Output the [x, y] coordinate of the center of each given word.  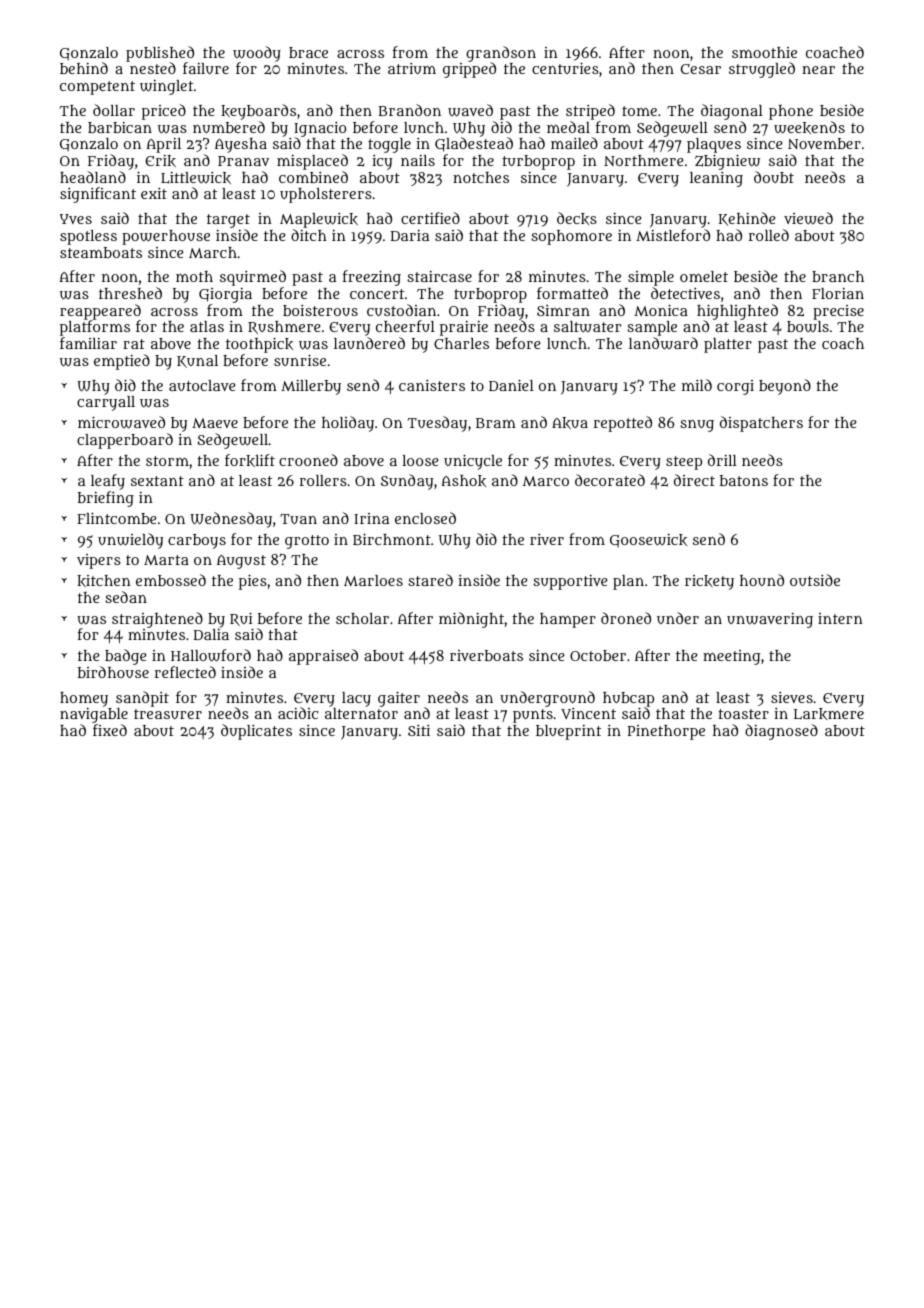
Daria [410, 235]
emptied [122, 362]
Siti [419, 730]
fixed [110, 730]
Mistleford [673, 235]
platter [728, 345]
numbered [229, 127]
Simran [563, 310]
